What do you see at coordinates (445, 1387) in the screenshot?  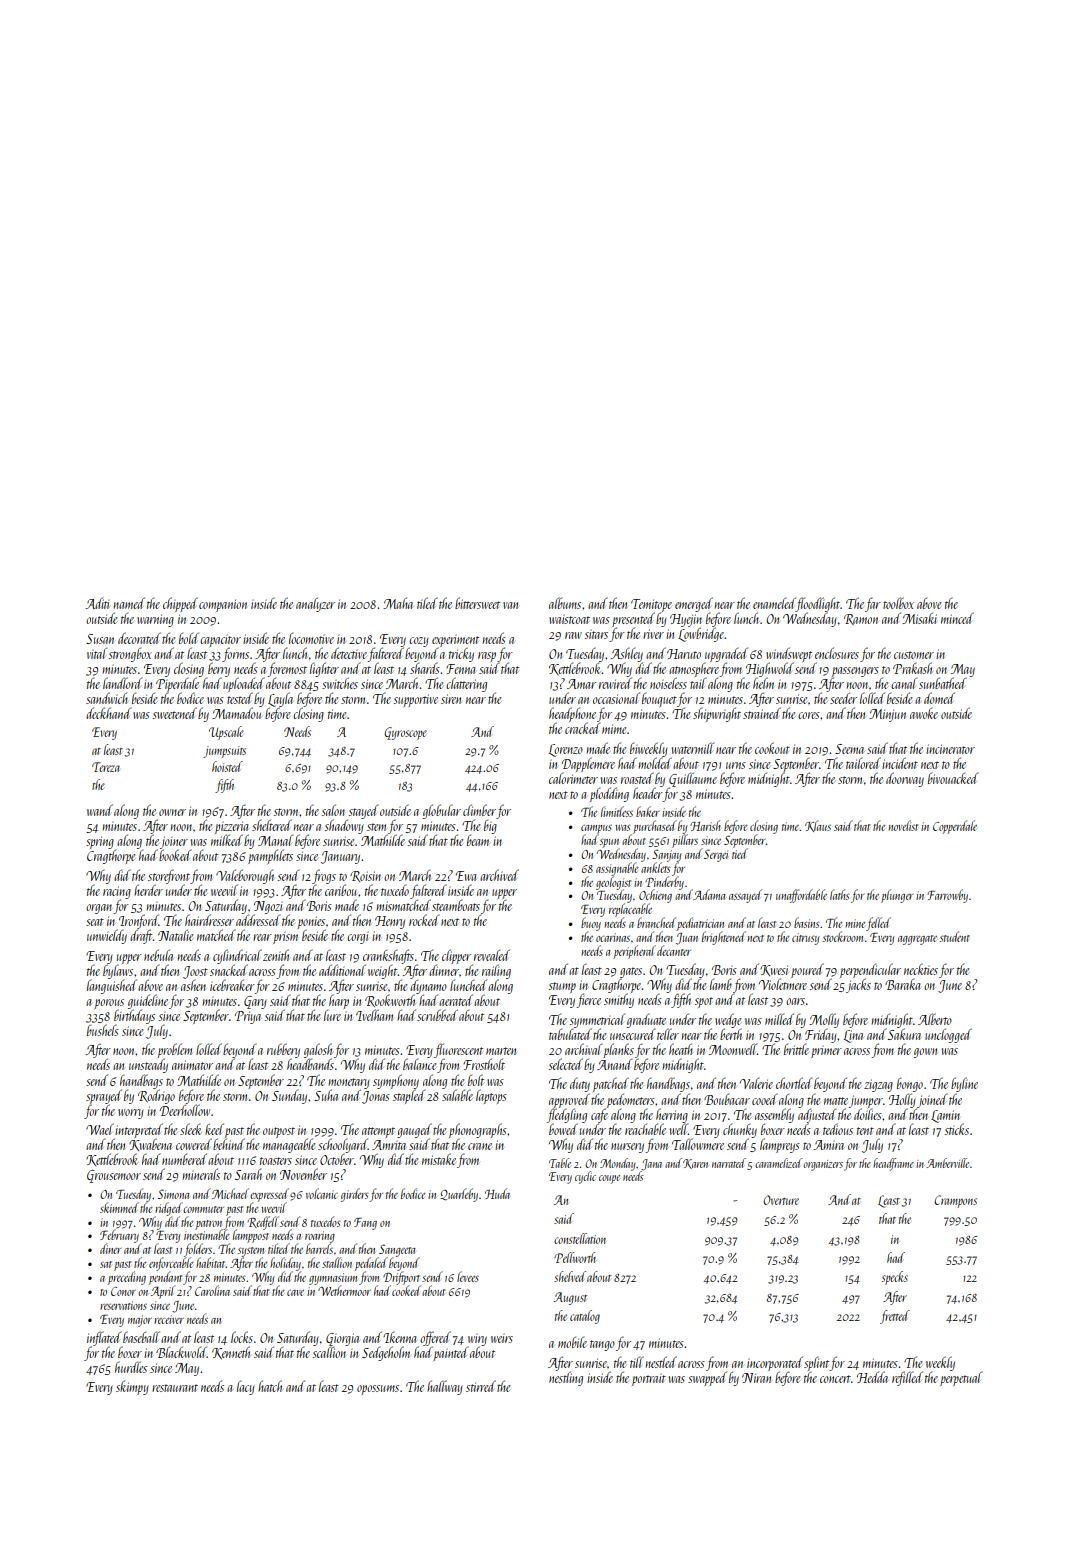 I see `hallway` at bounding box center [445, 1387].
